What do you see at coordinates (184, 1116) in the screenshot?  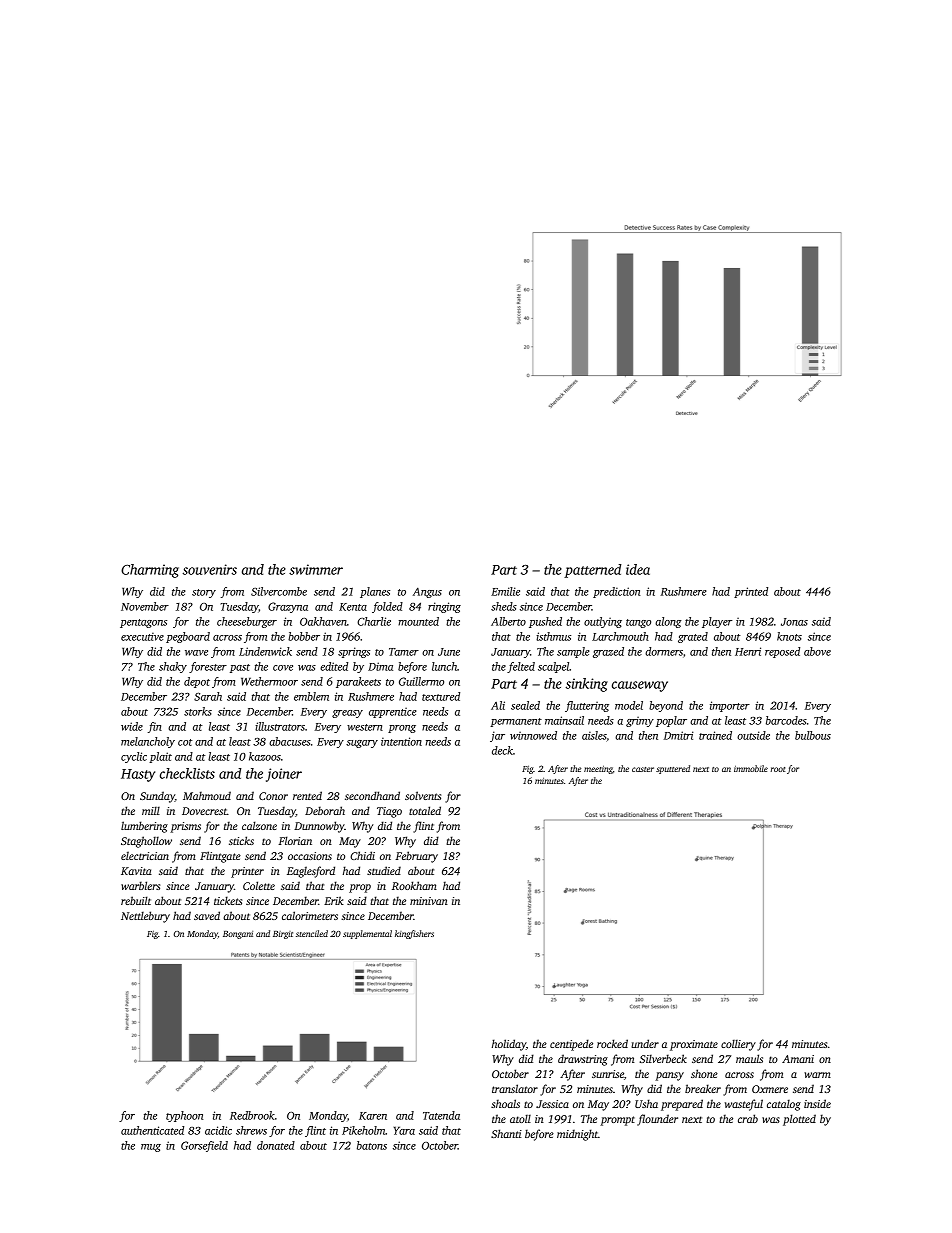 I see `typhoon` at bounding box center [184, 1116].
